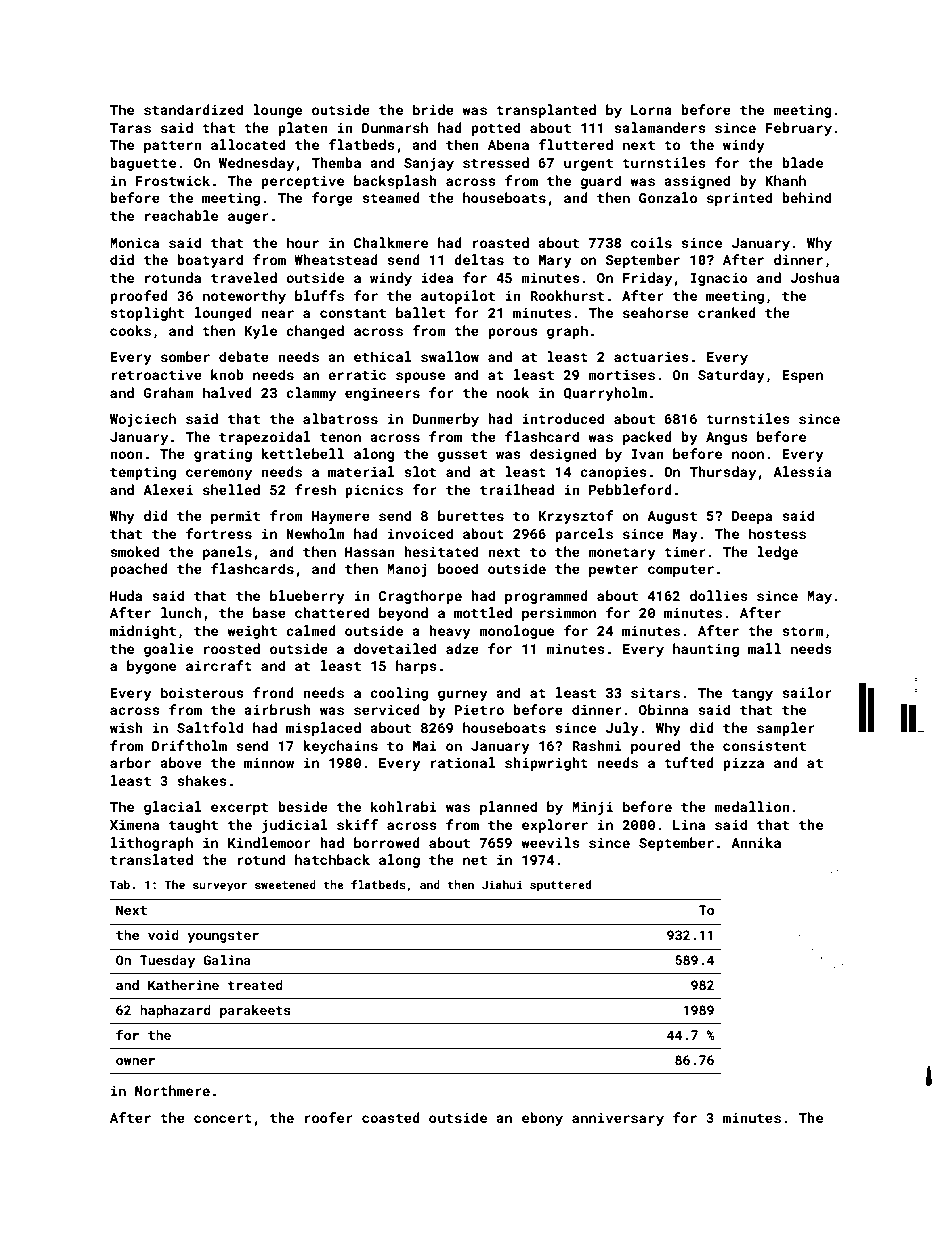 This image has height=1233, width=952. What do you see at coordinates (446, 420) in the image?
I see `Dunmerby` at bounding box center [446, 420].
